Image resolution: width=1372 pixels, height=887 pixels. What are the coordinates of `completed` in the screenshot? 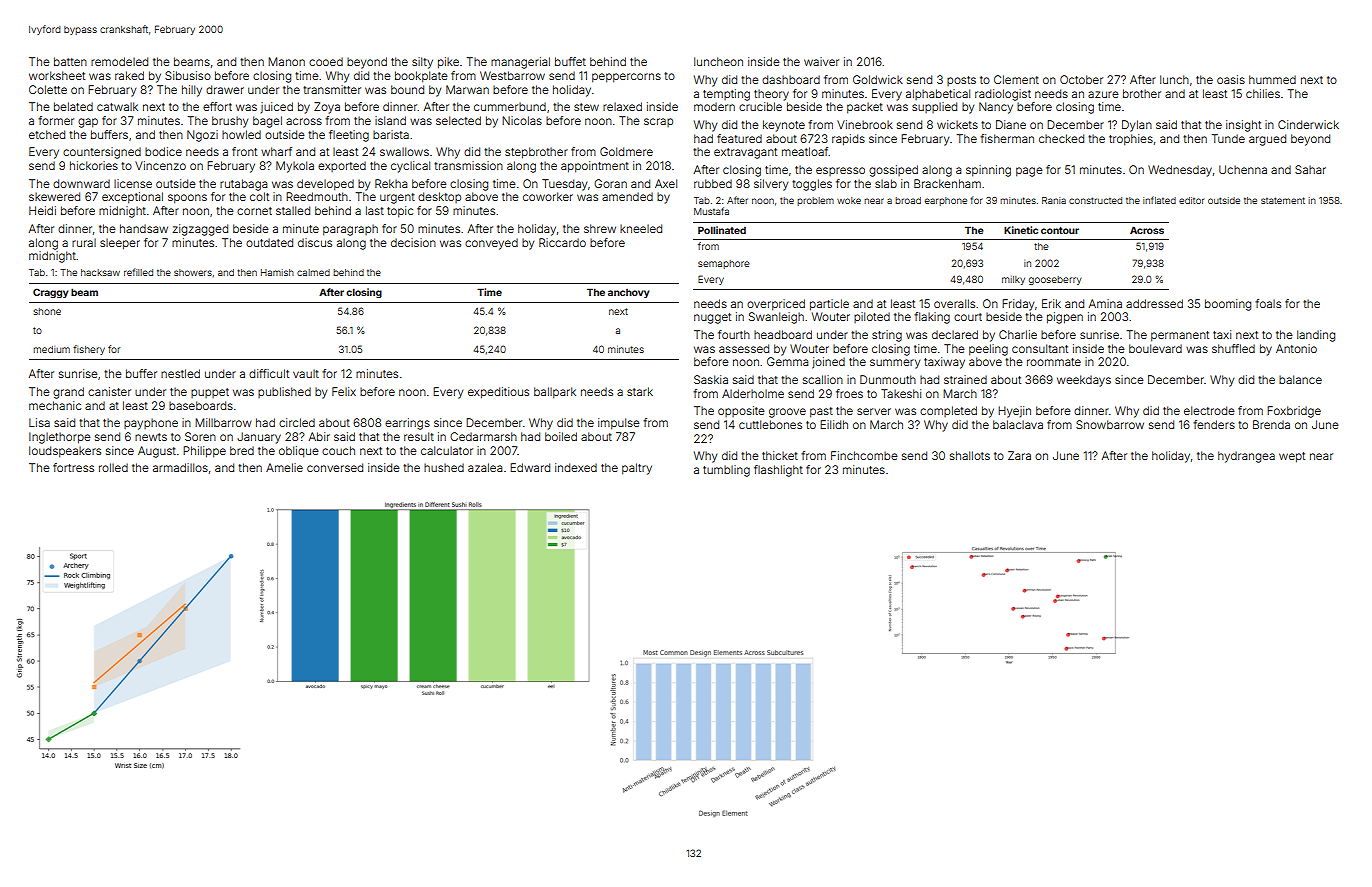 It's located at (948, 411).
